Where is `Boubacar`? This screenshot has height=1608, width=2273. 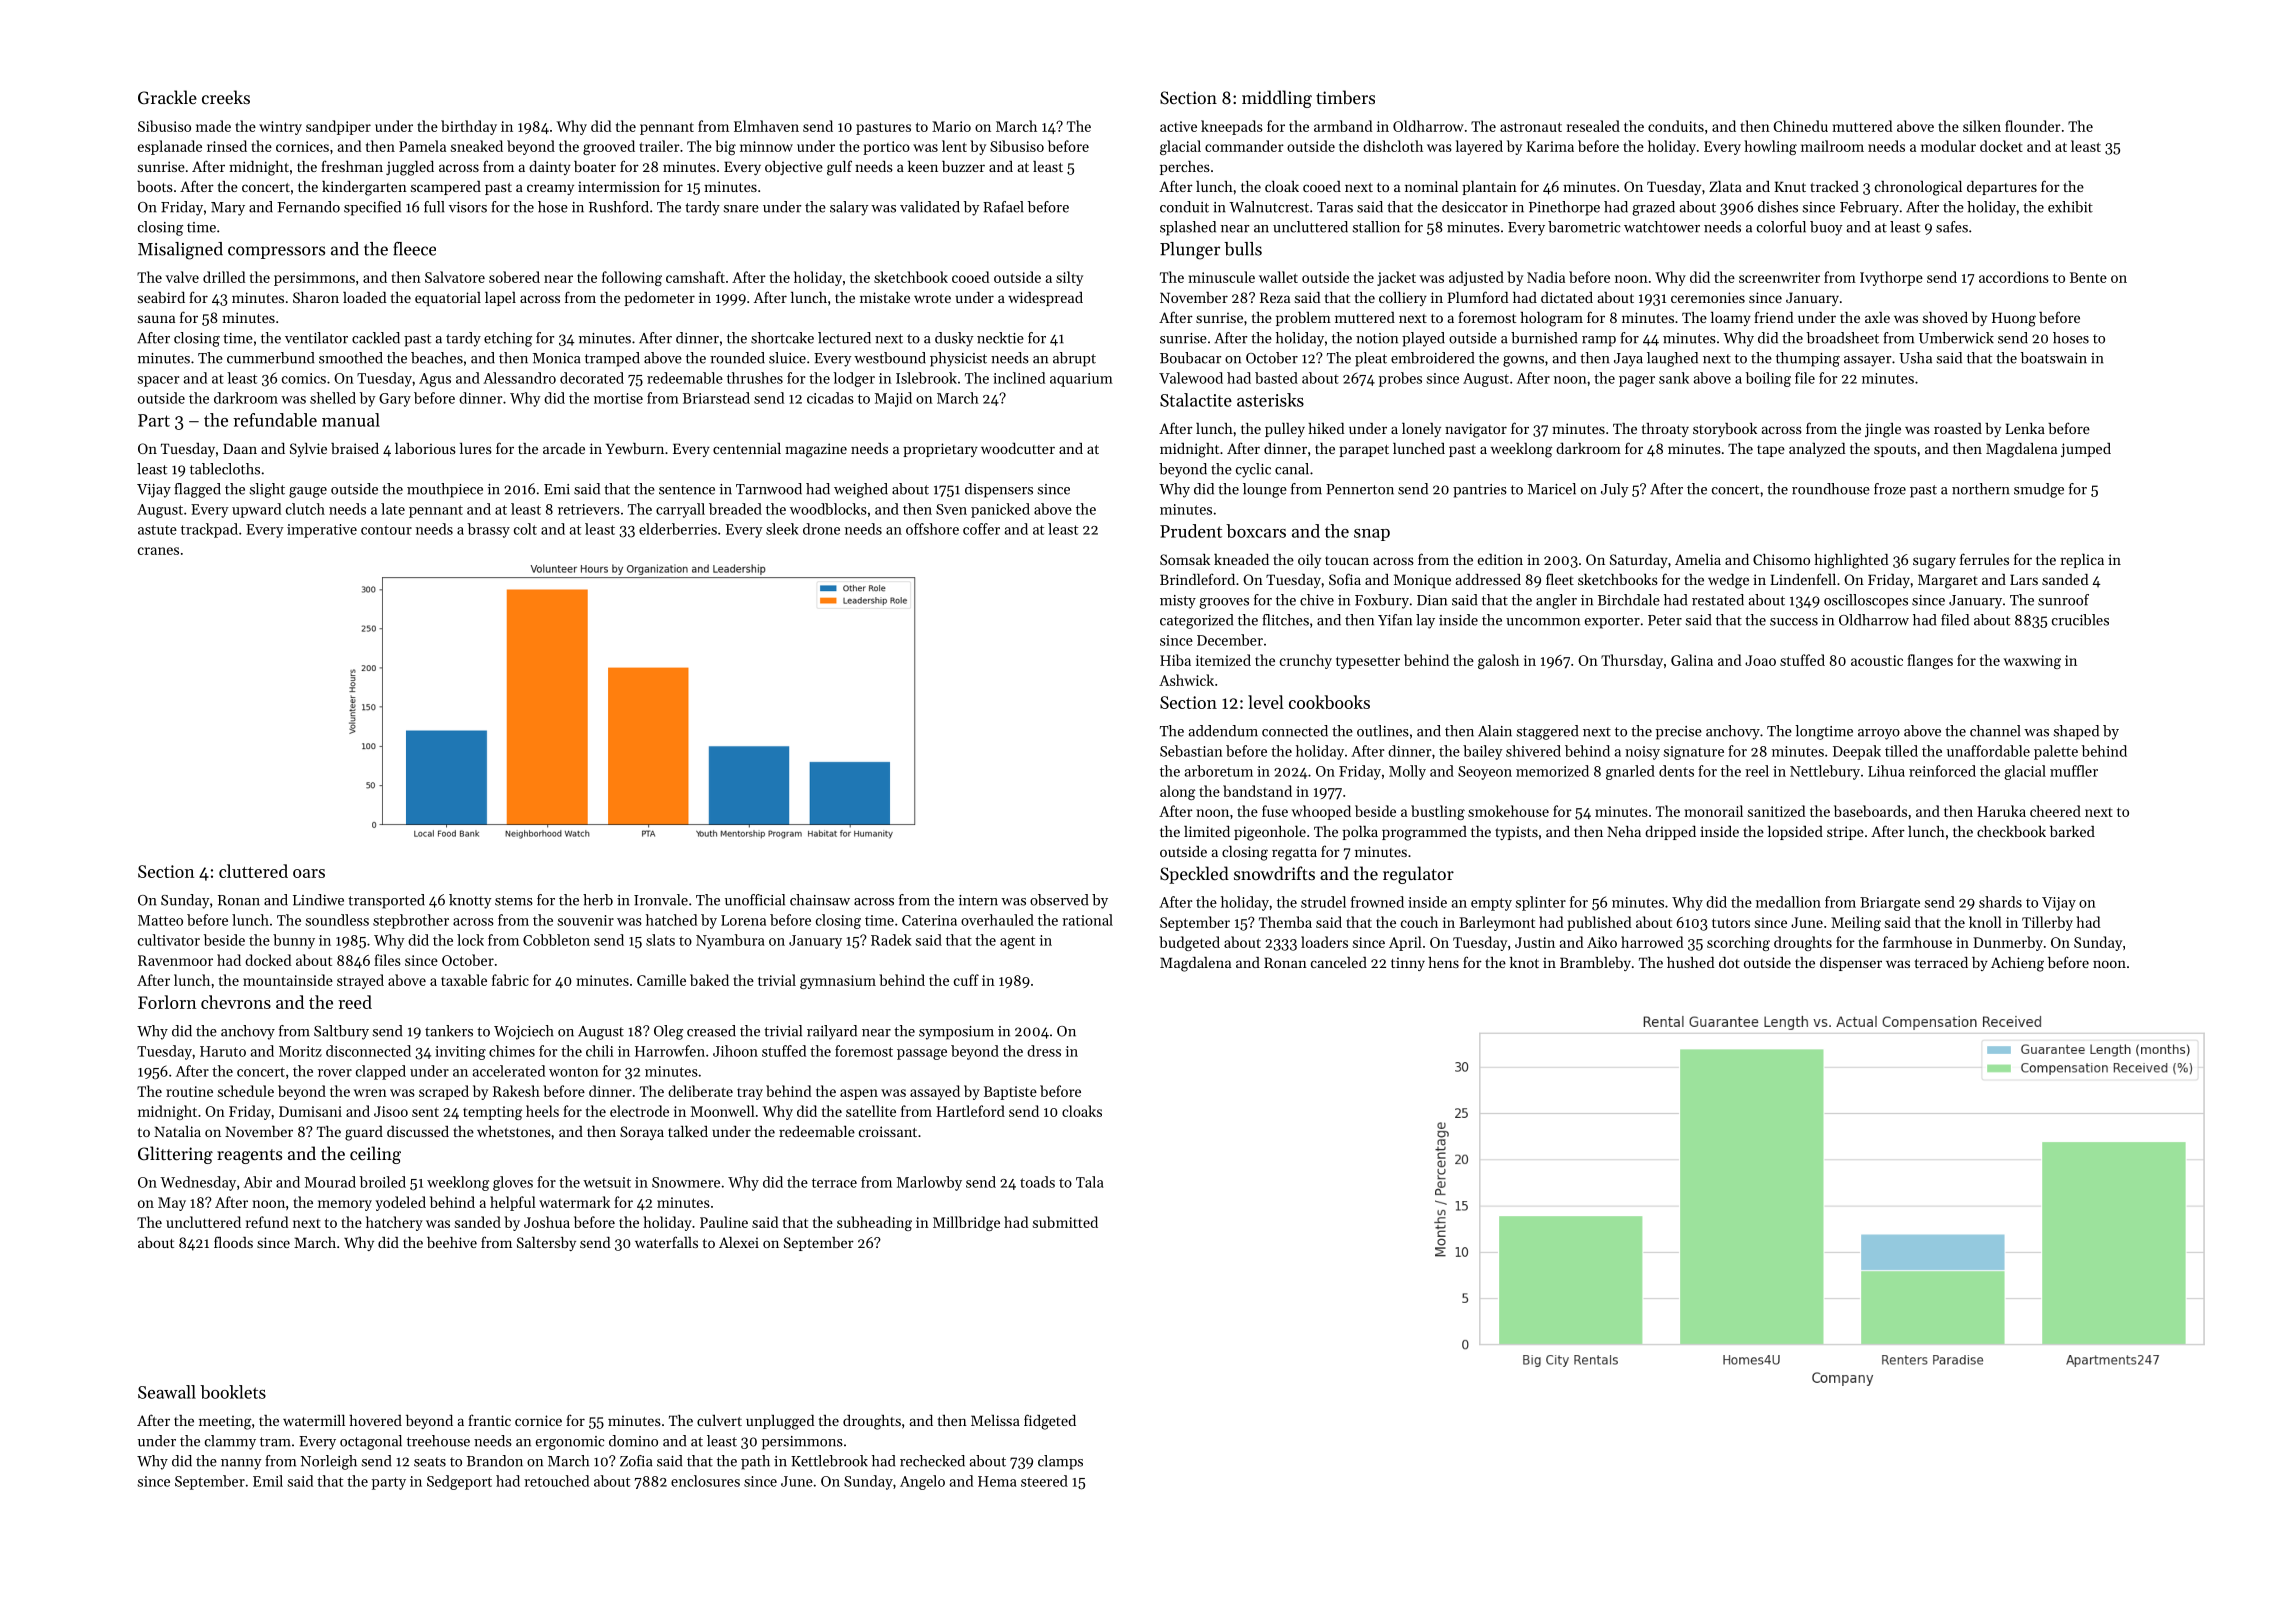
Boubacar is located at coordinates (1190, 358).
